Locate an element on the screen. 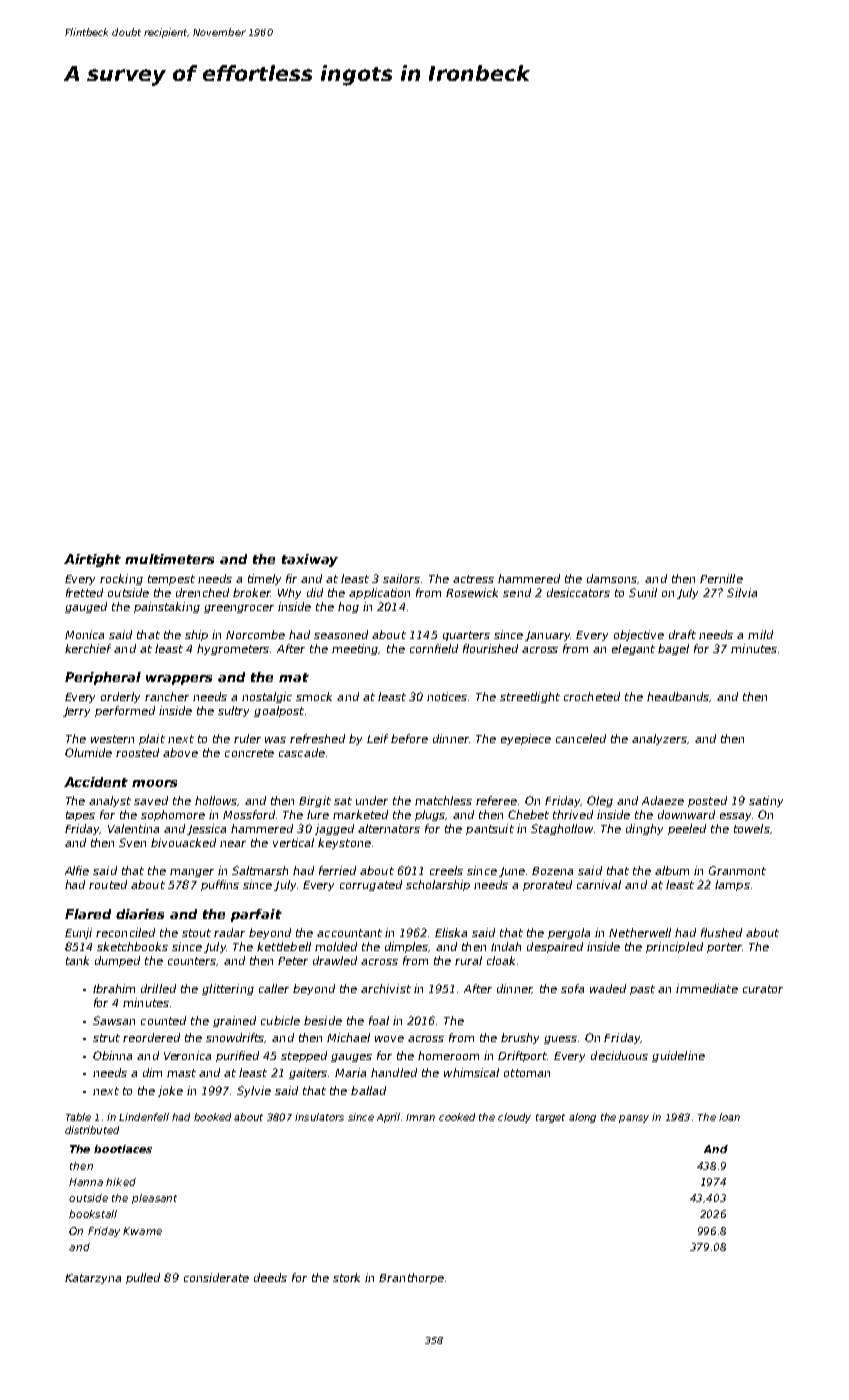 The width and height of the screenshot is (849, 1400). notices is located at coordinates (448, 696).
